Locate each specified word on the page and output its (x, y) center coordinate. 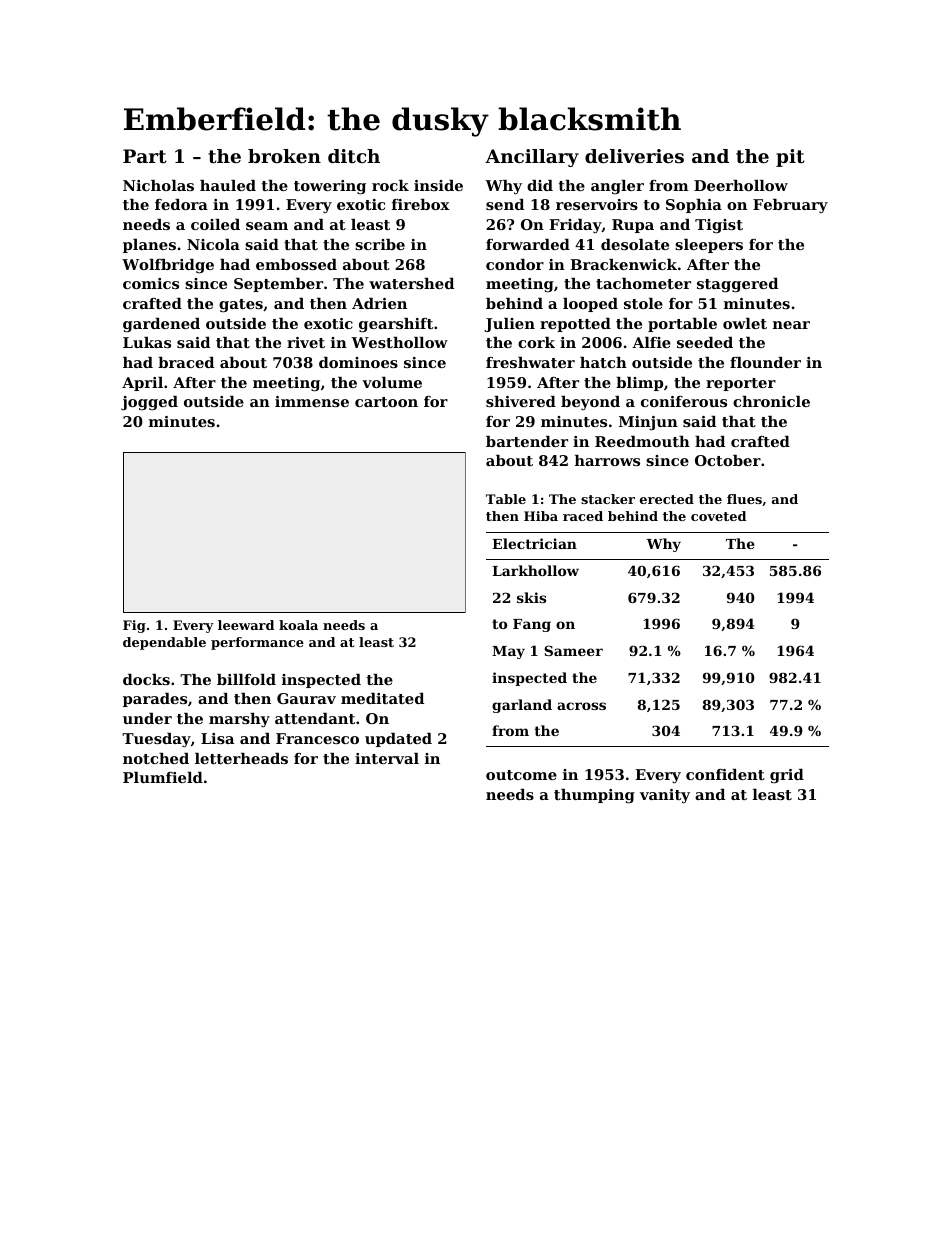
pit (790, 158)
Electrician (534, 543)
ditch (354, 156)
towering (330, 187)
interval (387, 758)
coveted (718, 516)
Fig (134, 626)
